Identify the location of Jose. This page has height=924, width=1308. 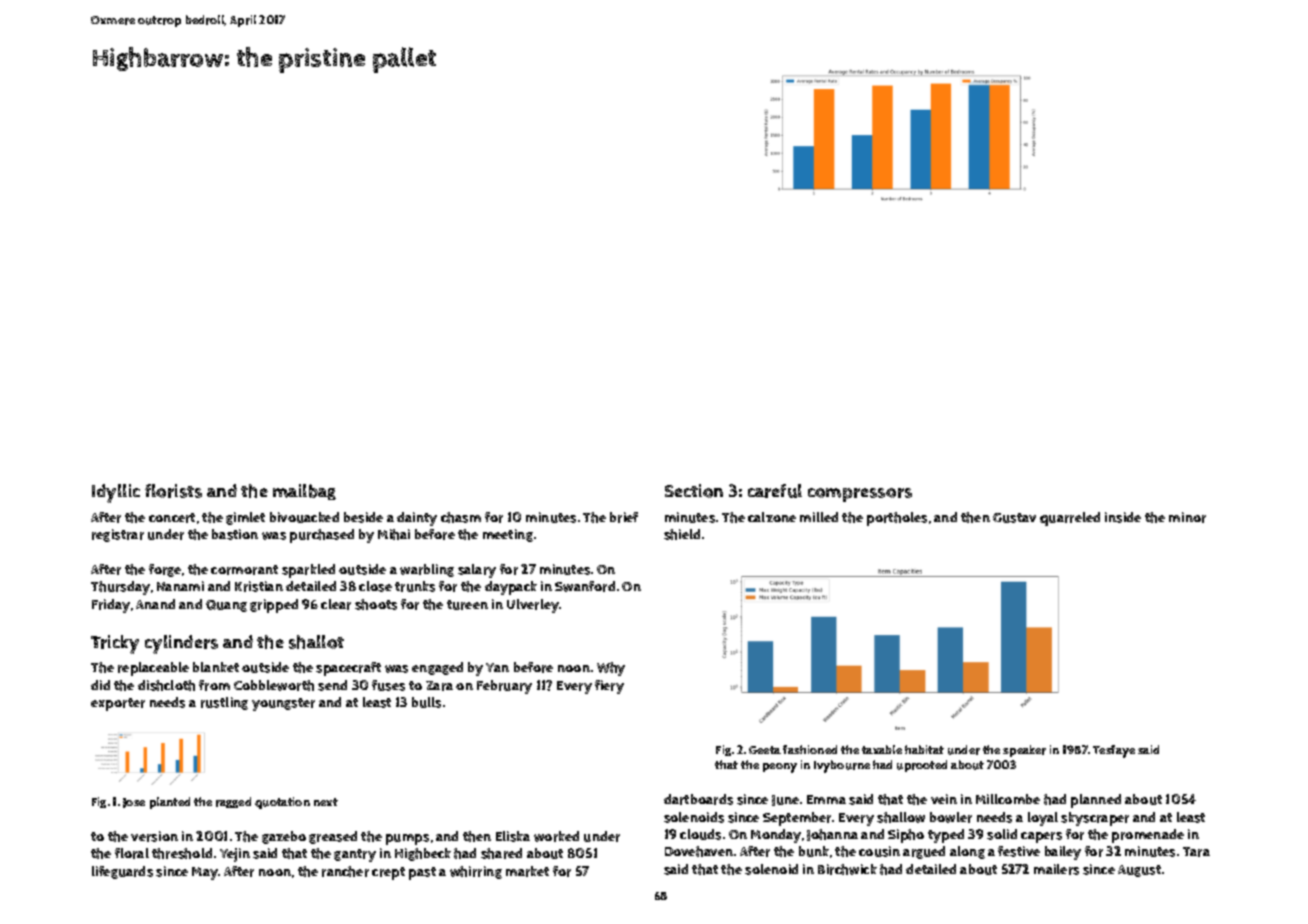
(134, 803).
